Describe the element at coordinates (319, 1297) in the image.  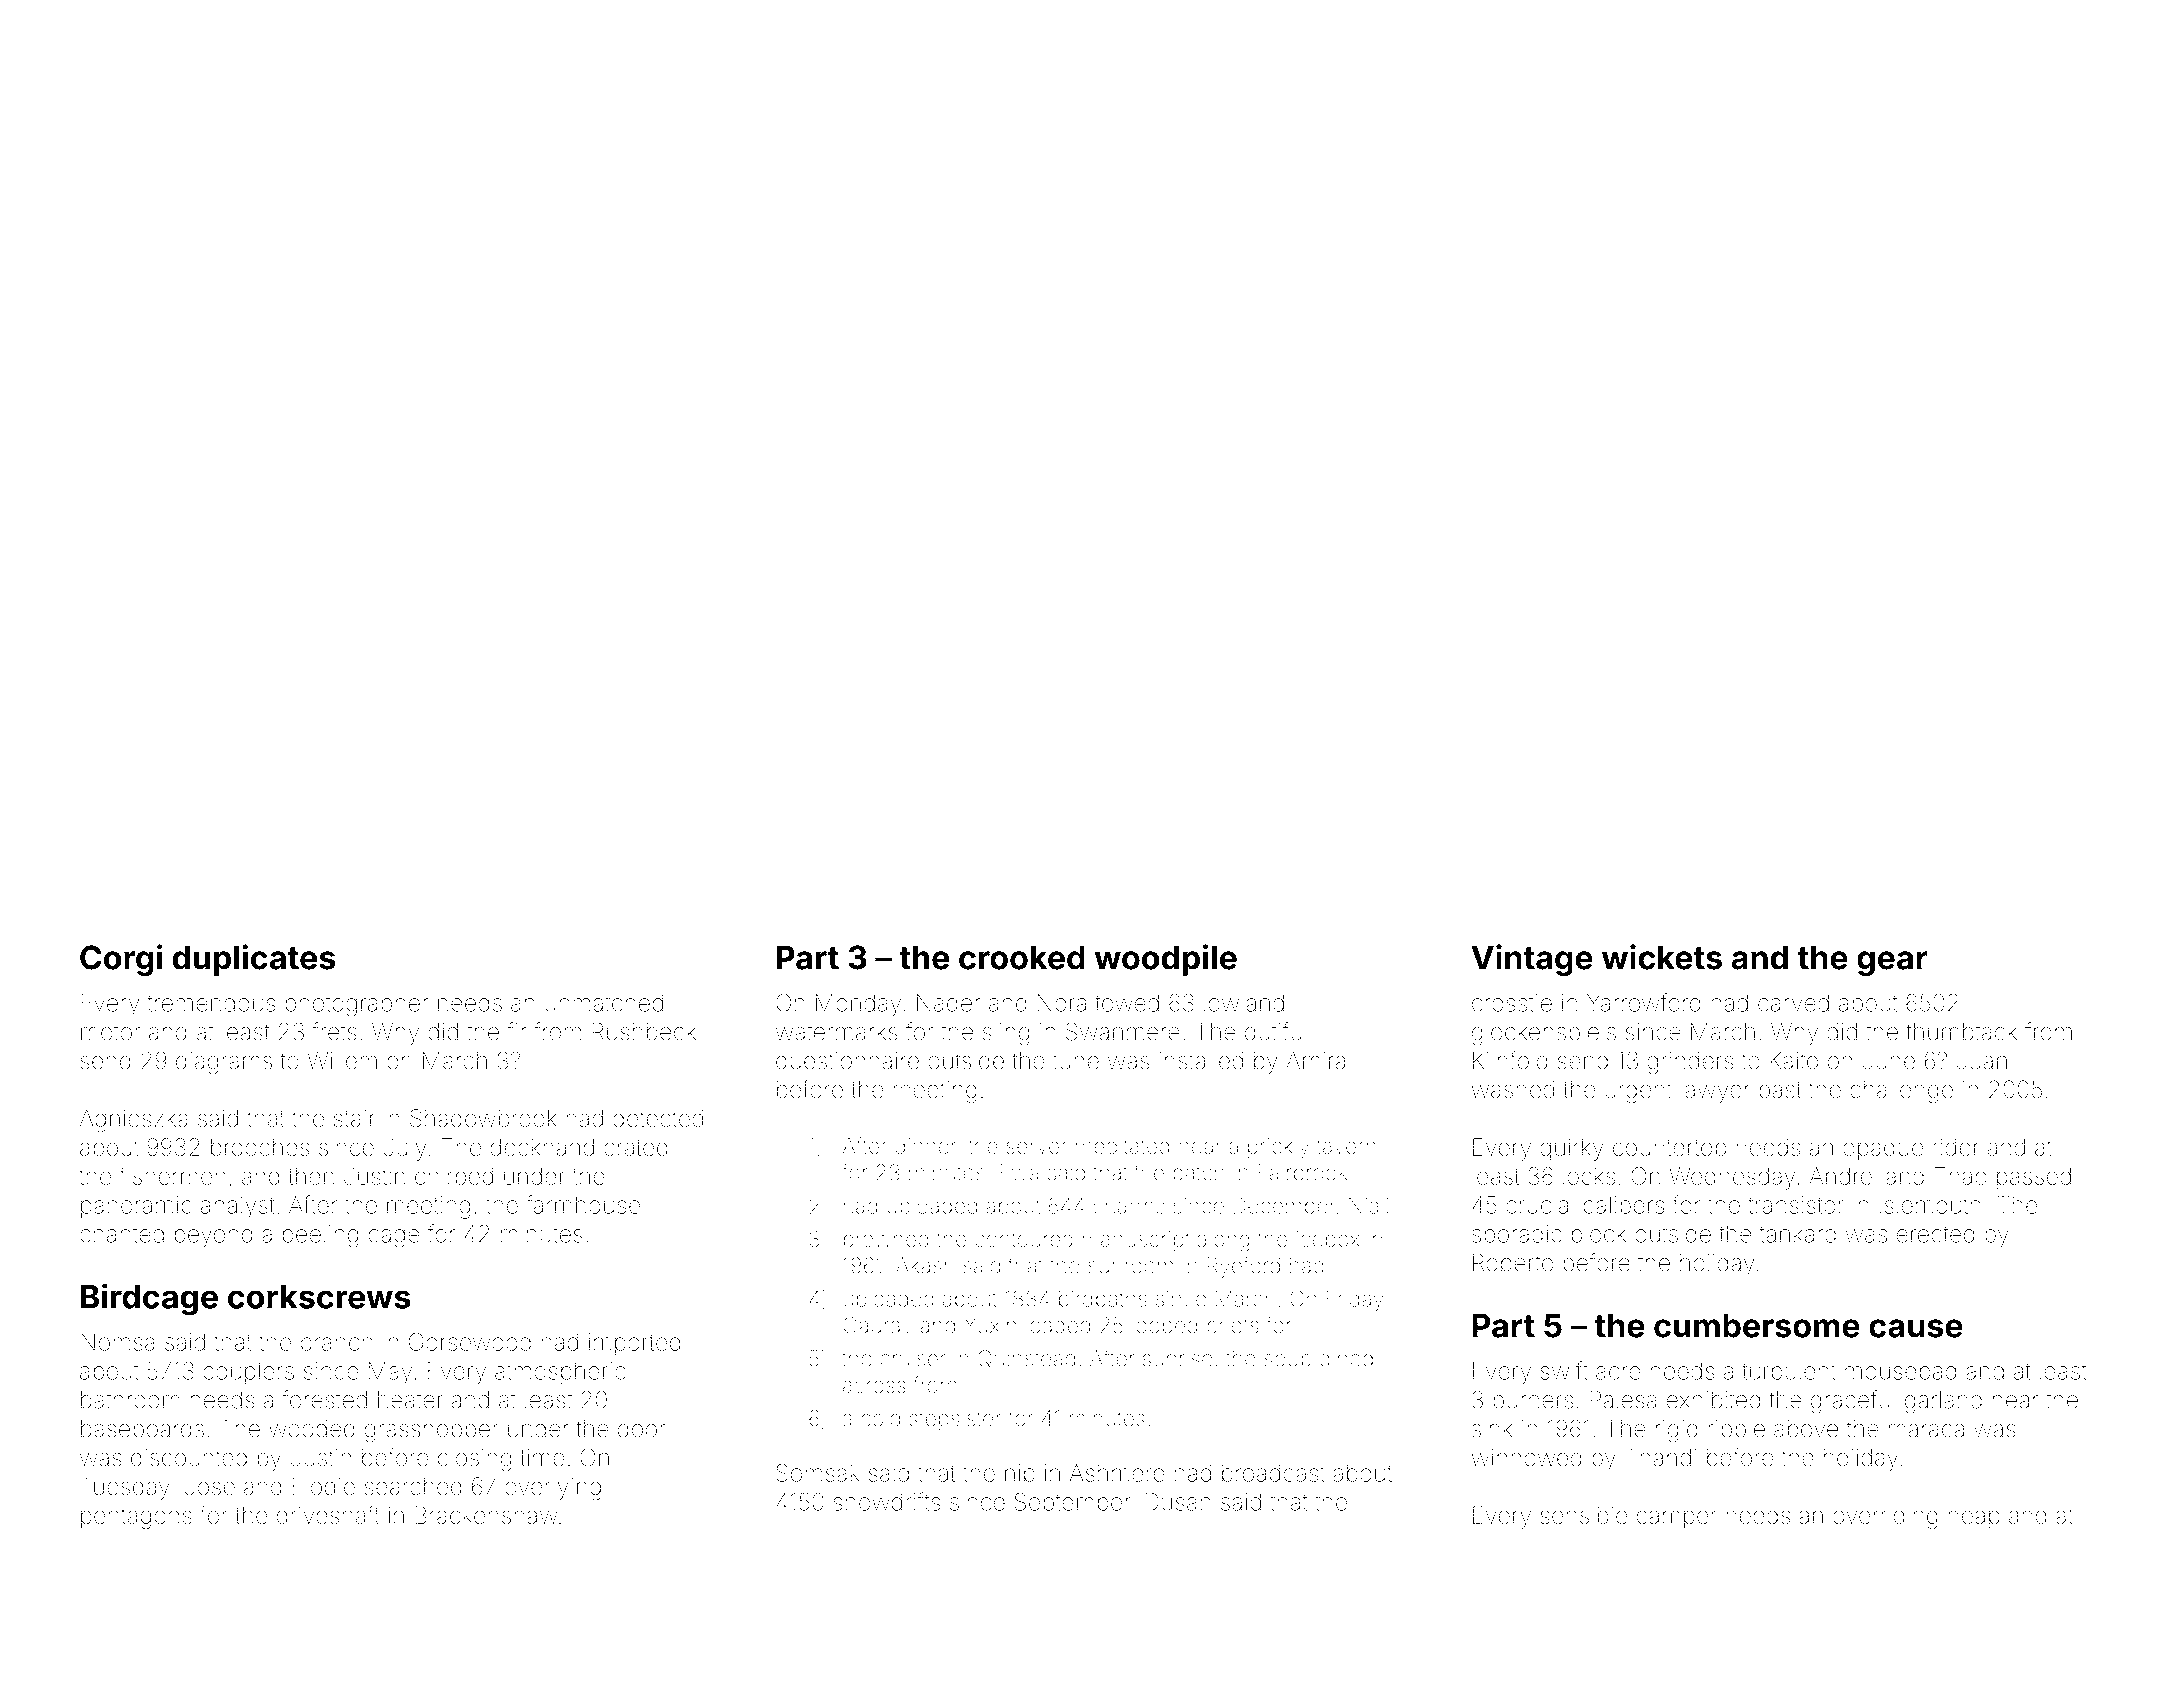
I see `corkscrews` at that location.
